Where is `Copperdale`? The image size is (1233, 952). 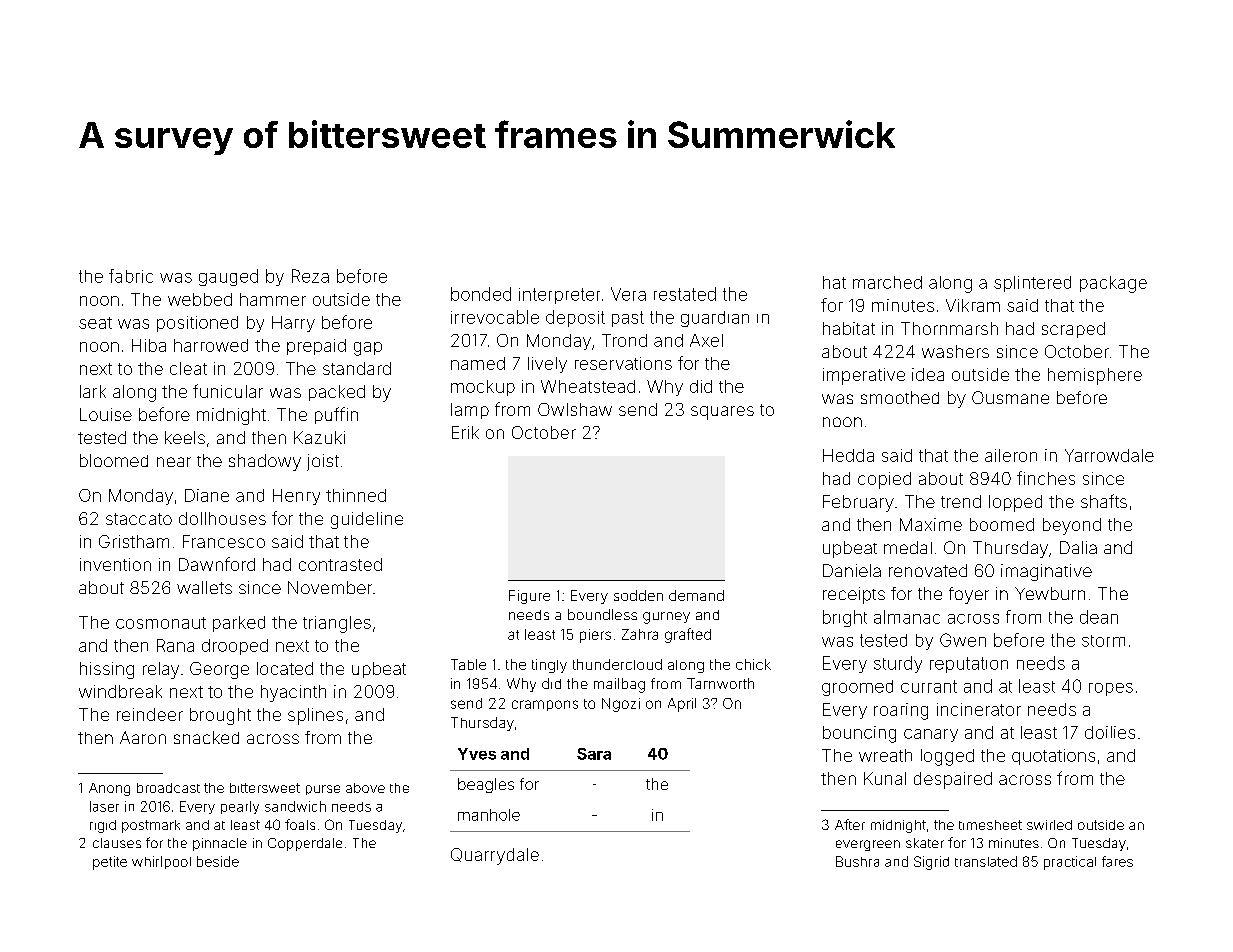 Copperdale is located at coordinates (305, 844).
